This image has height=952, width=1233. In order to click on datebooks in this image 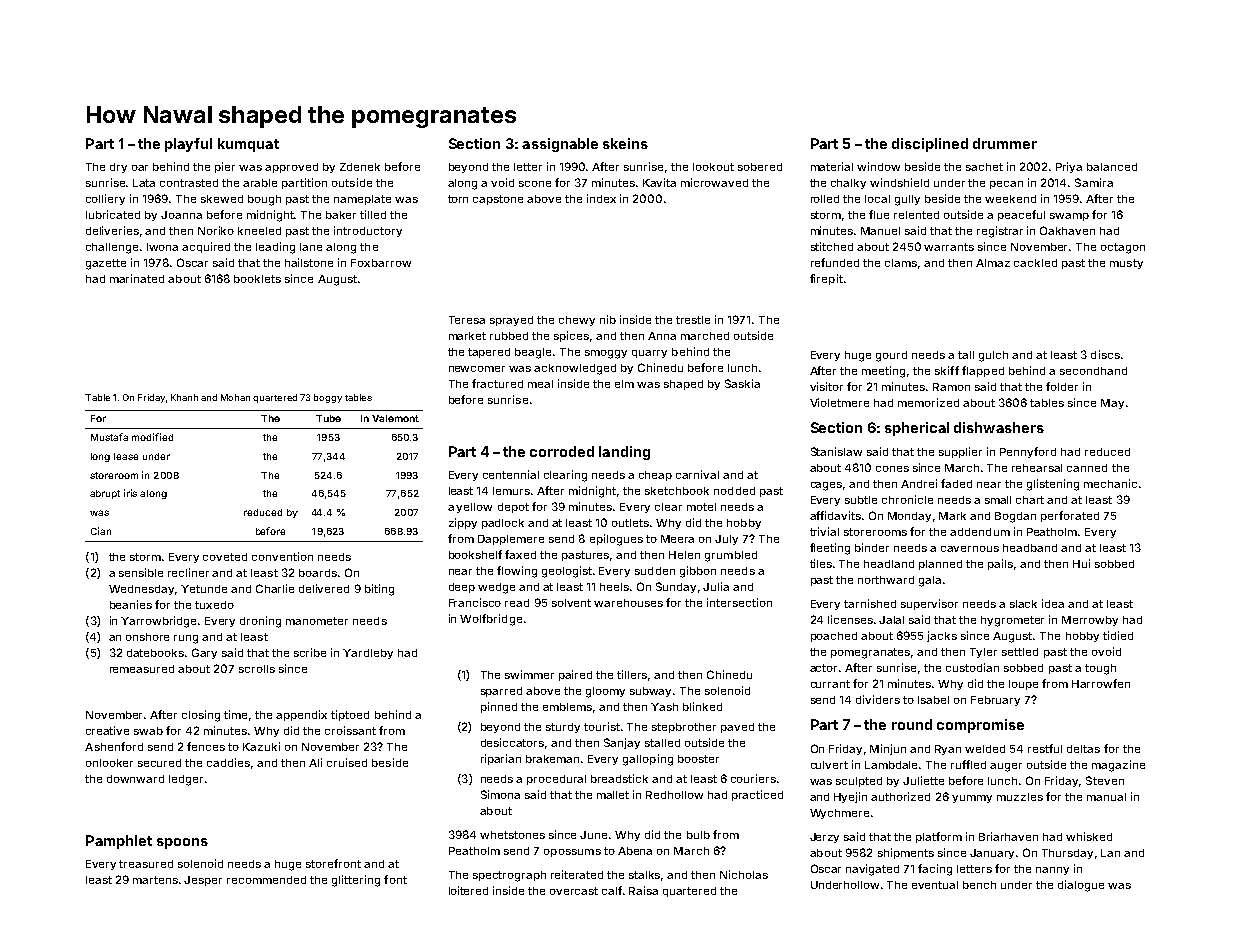, I will do `click(155, 653)`.
